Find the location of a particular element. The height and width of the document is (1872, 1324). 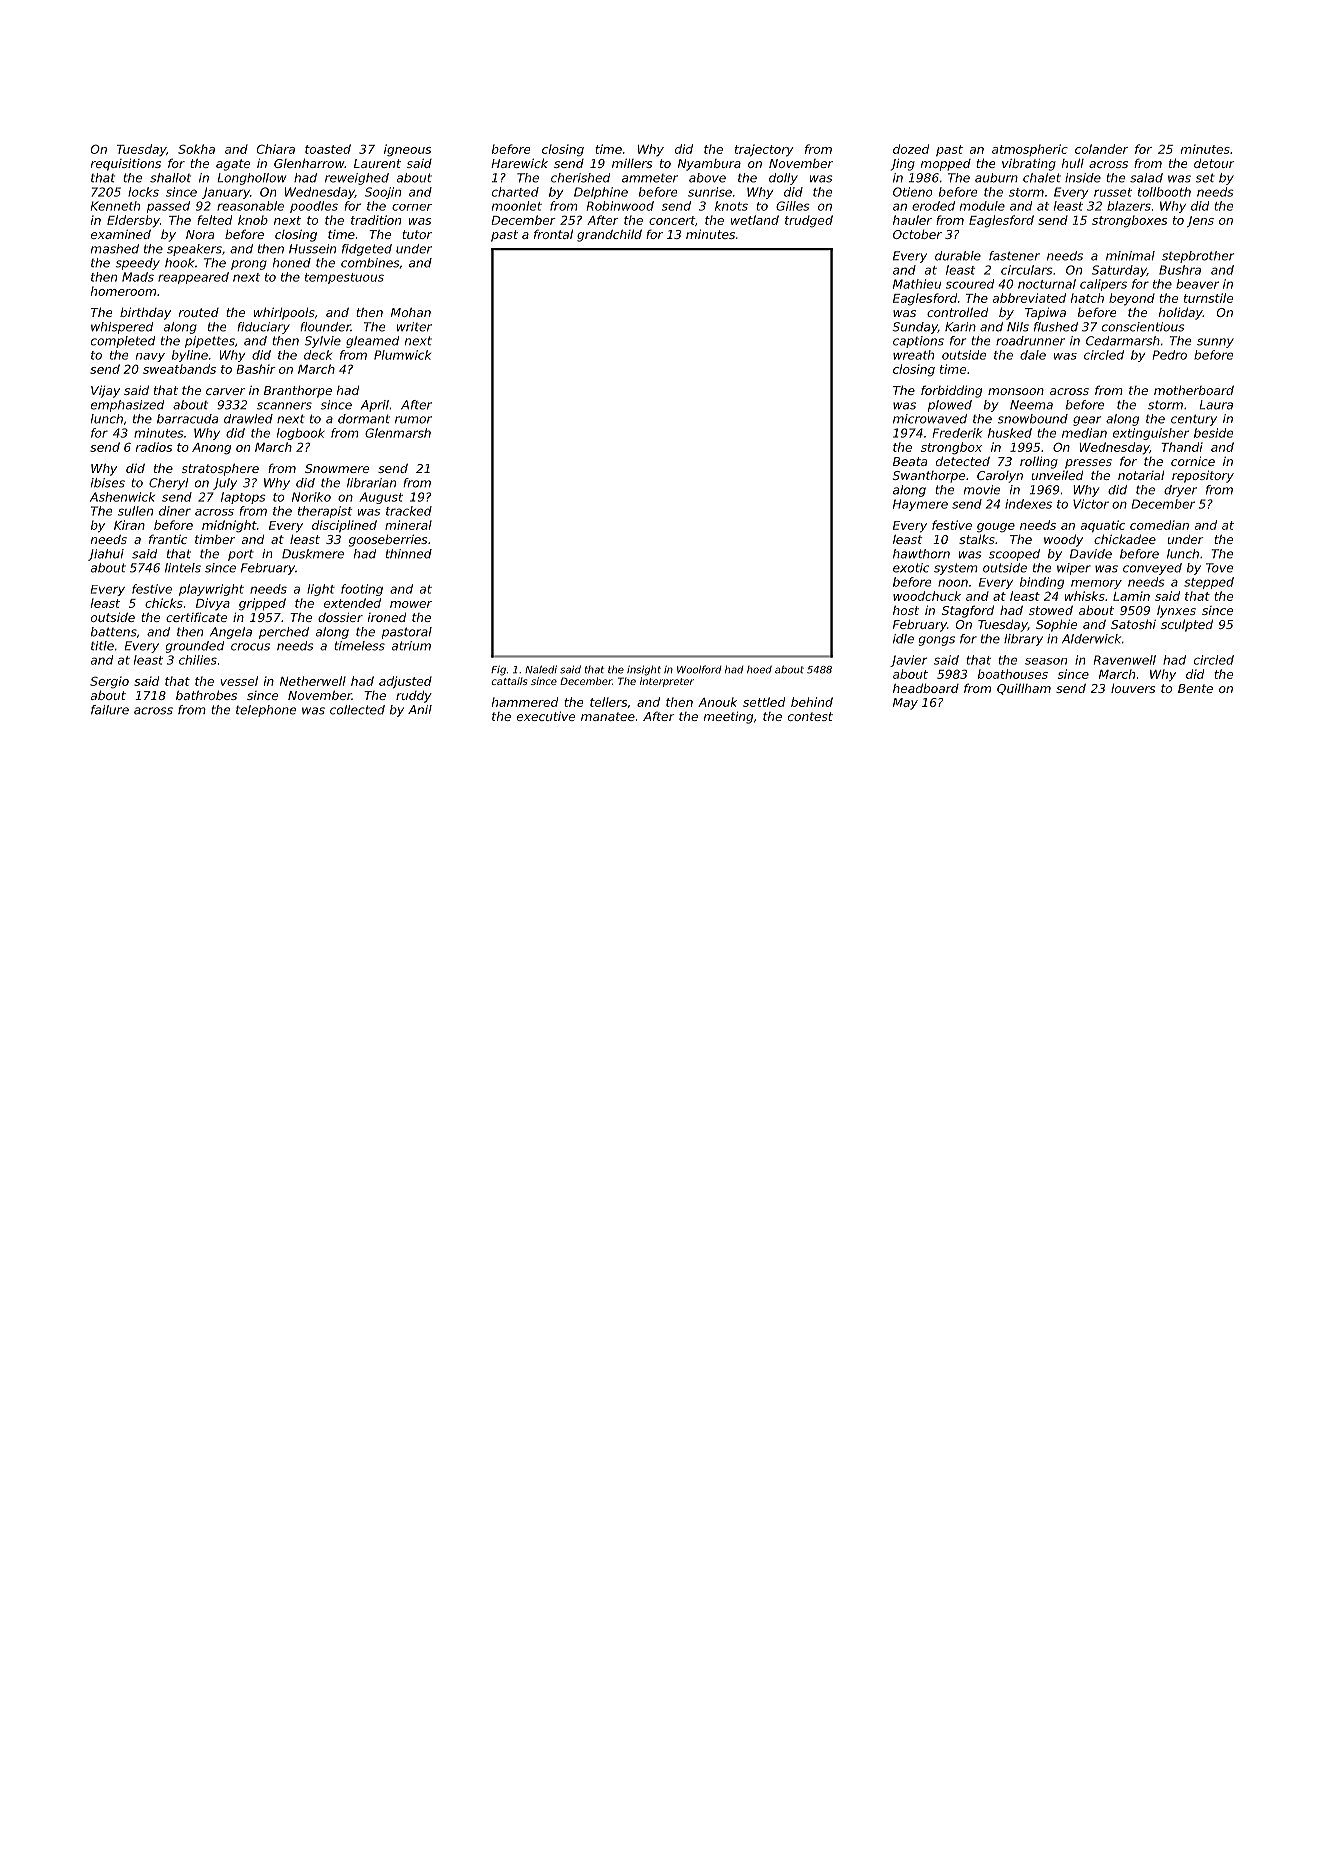

forbidding is located at coordinates (951, 391).
